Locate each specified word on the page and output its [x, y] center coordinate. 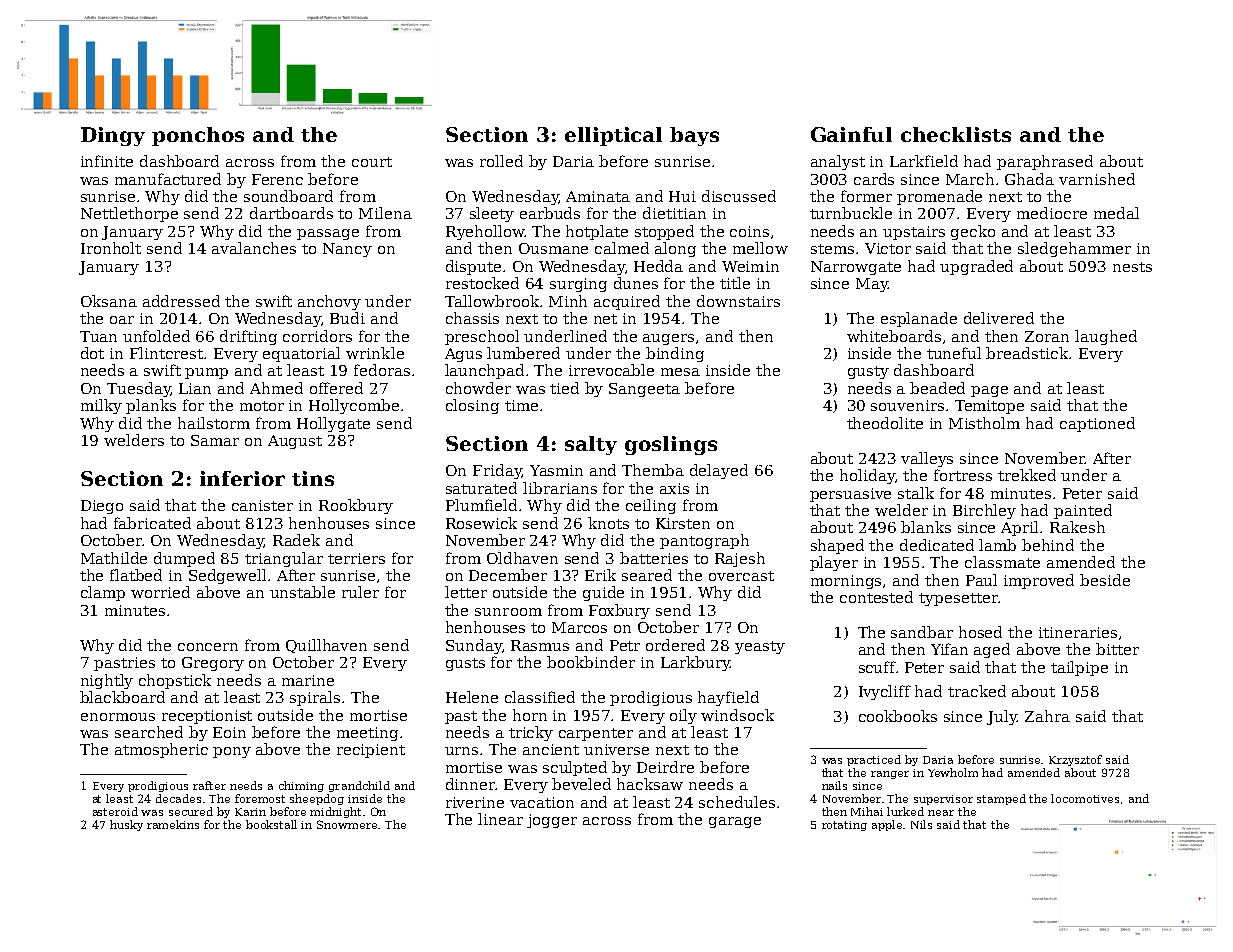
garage [735, 822]
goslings [671, 445]
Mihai [867, 811]
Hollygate [333, 424]
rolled [501, 161]
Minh [568, 301]
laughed [1106, 337]
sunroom [508, 612]
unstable [302, 592]
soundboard [288, 196]
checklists [956, 134]
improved [1039, 581]
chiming [301, 786]
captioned [1097, 424]
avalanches [254, 248]
